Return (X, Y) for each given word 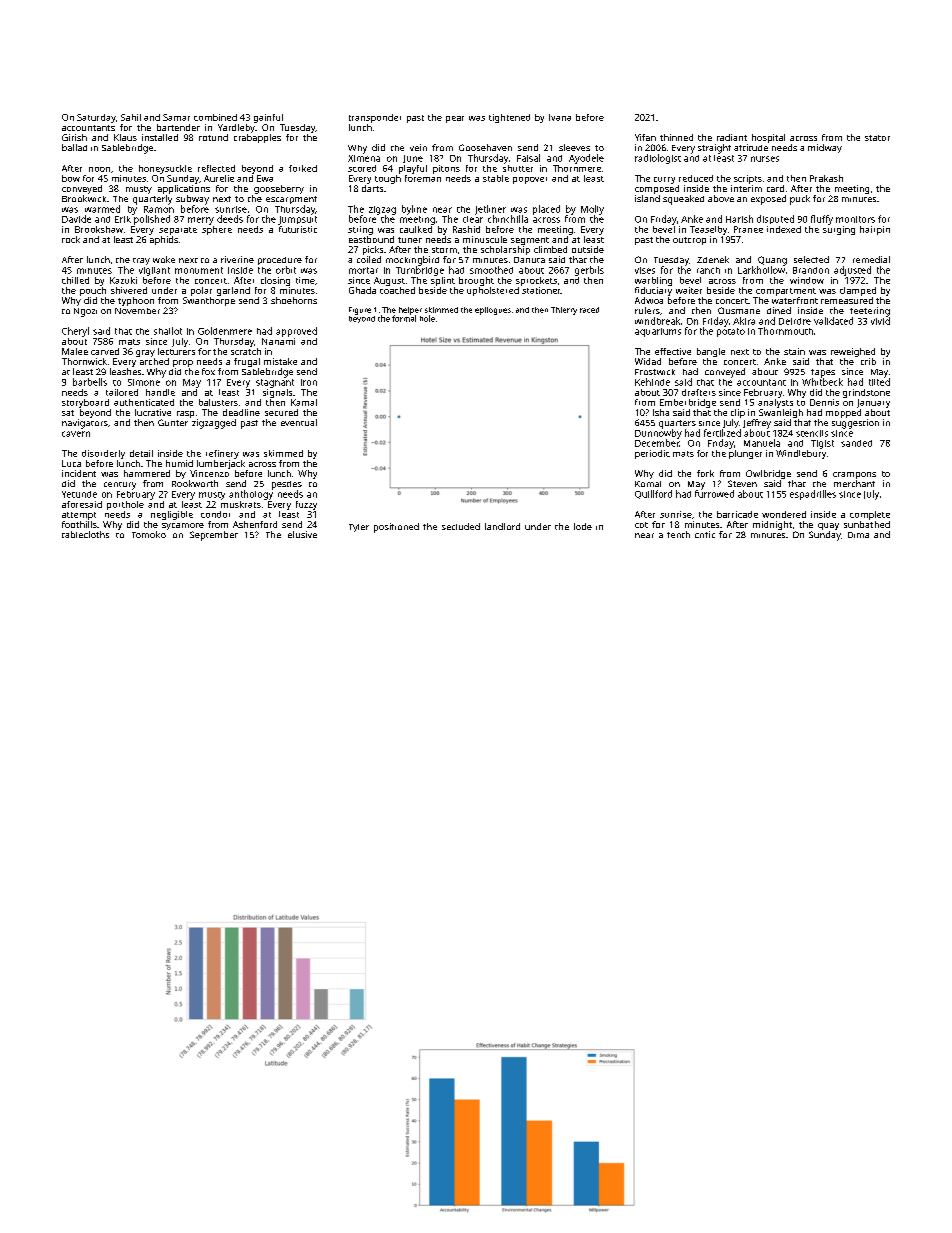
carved (105, 351)
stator (877, 138)
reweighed (853, 352)
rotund (213, 137)
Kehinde (652, 382)
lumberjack (221, 464)
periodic (652, 454)
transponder (375, 118)
